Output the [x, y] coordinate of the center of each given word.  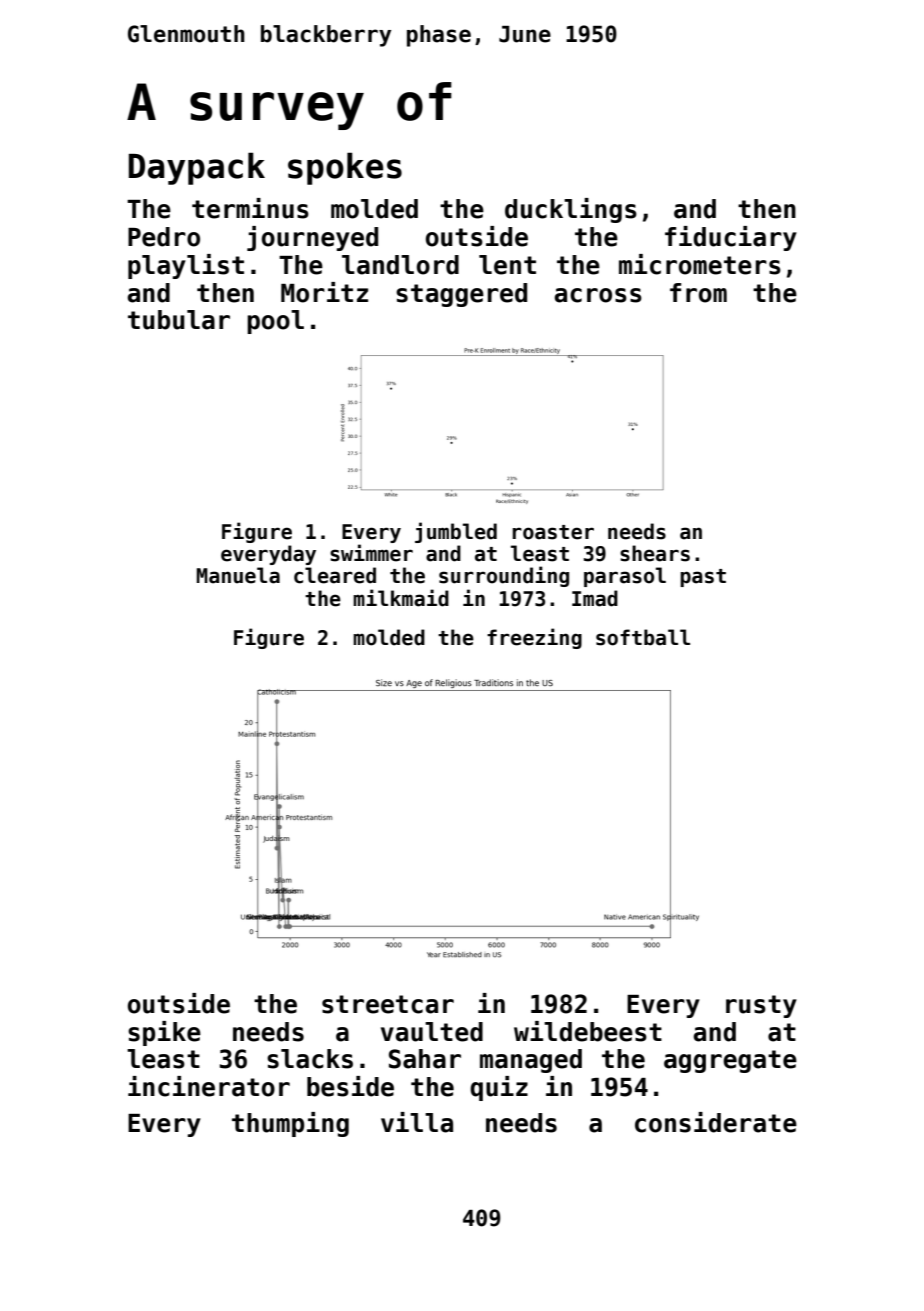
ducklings [571, 210]
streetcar [388, 1004]
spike [164, 1033]
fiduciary [731, 238]
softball [643, 637]
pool [275, 322]
